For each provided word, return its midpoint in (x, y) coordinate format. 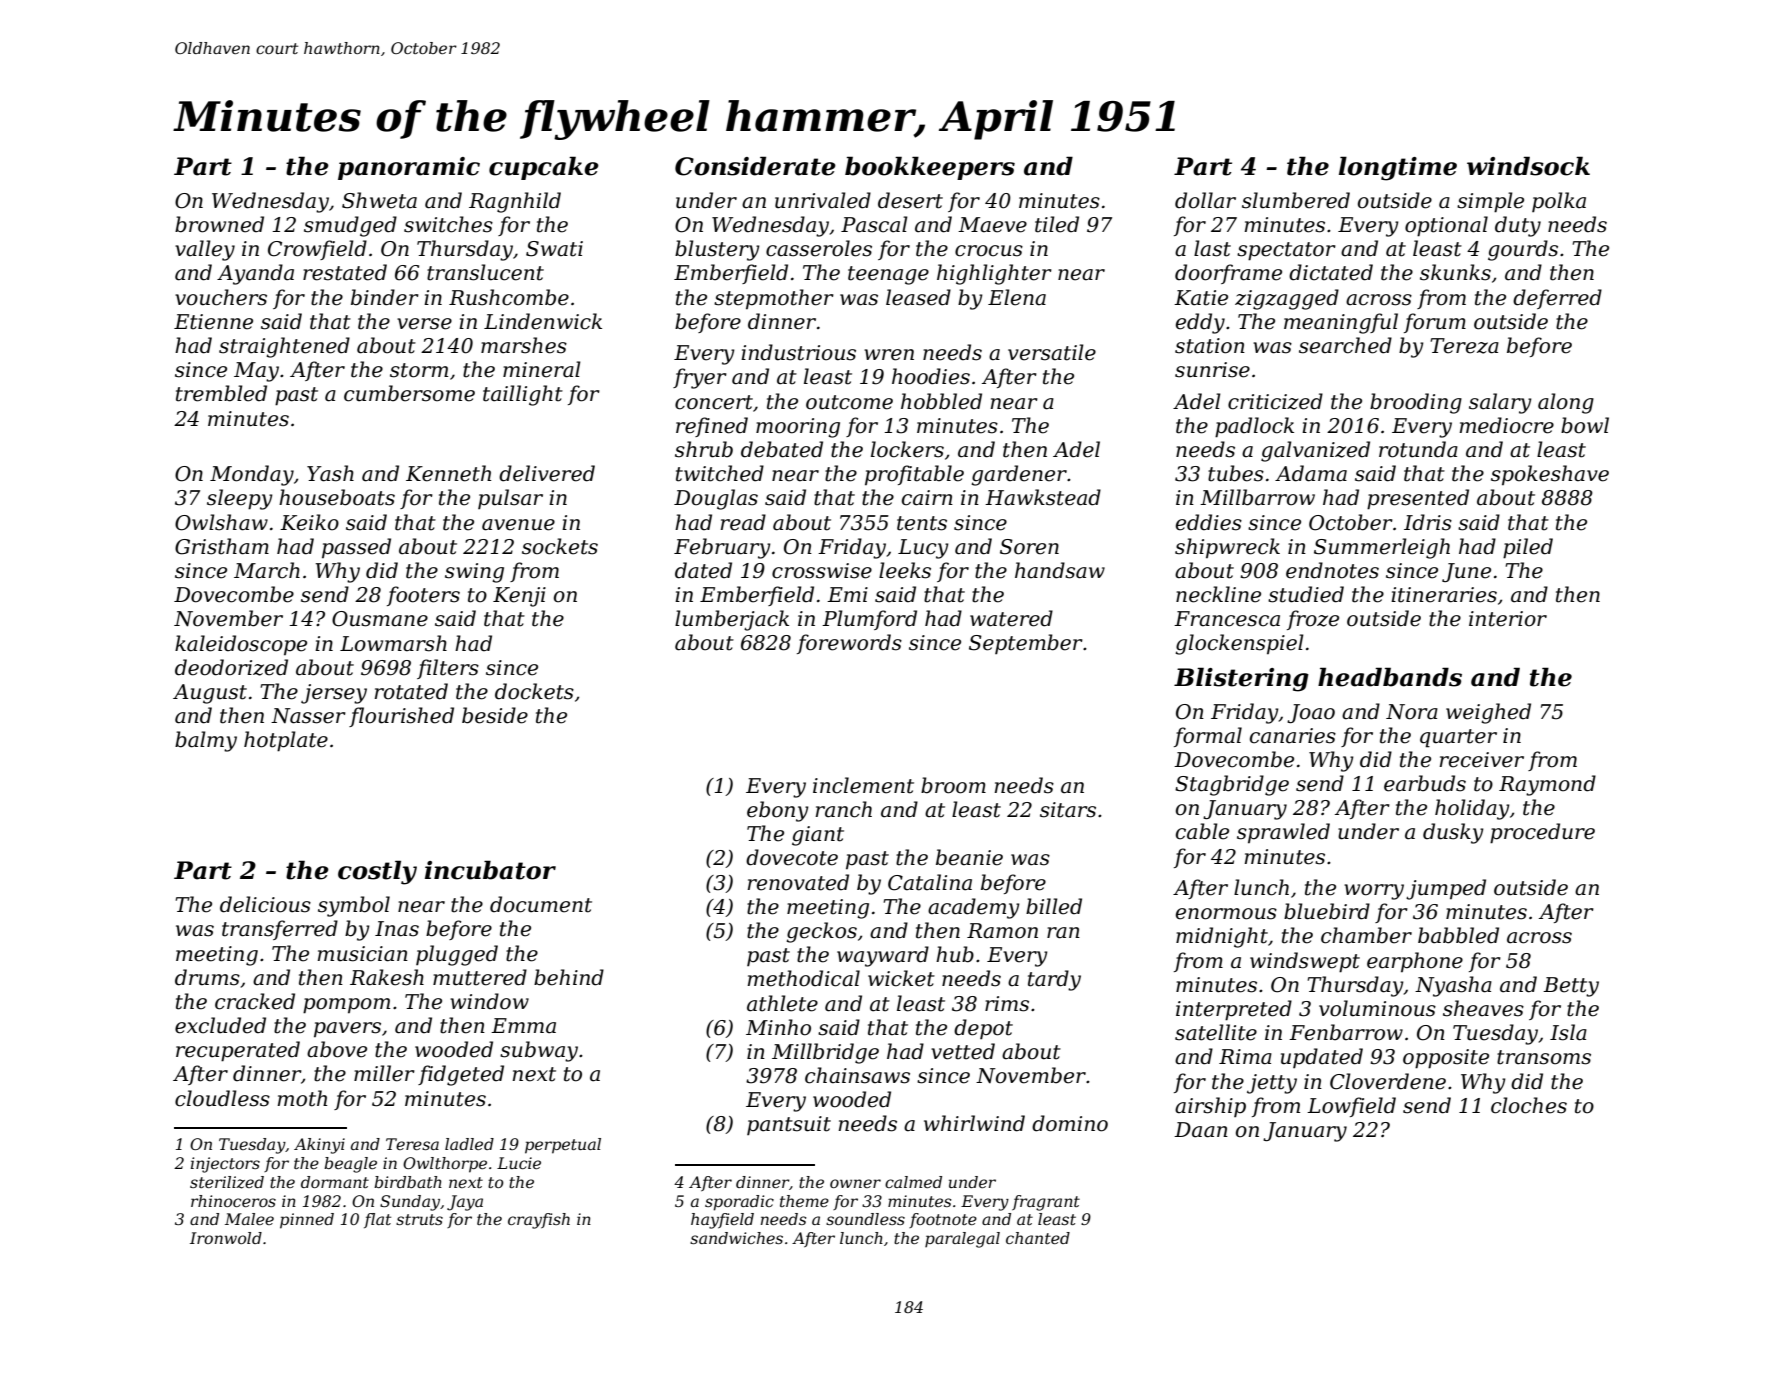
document (541, 904)
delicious (265, 904)
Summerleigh (1382, 548)
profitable (914, 475)
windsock (1528, 166)
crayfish (539, 1221)
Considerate (755, 166)
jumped (1446, 889)
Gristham (222, 546)
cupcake (544, 168)
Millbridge (825, 1053)
